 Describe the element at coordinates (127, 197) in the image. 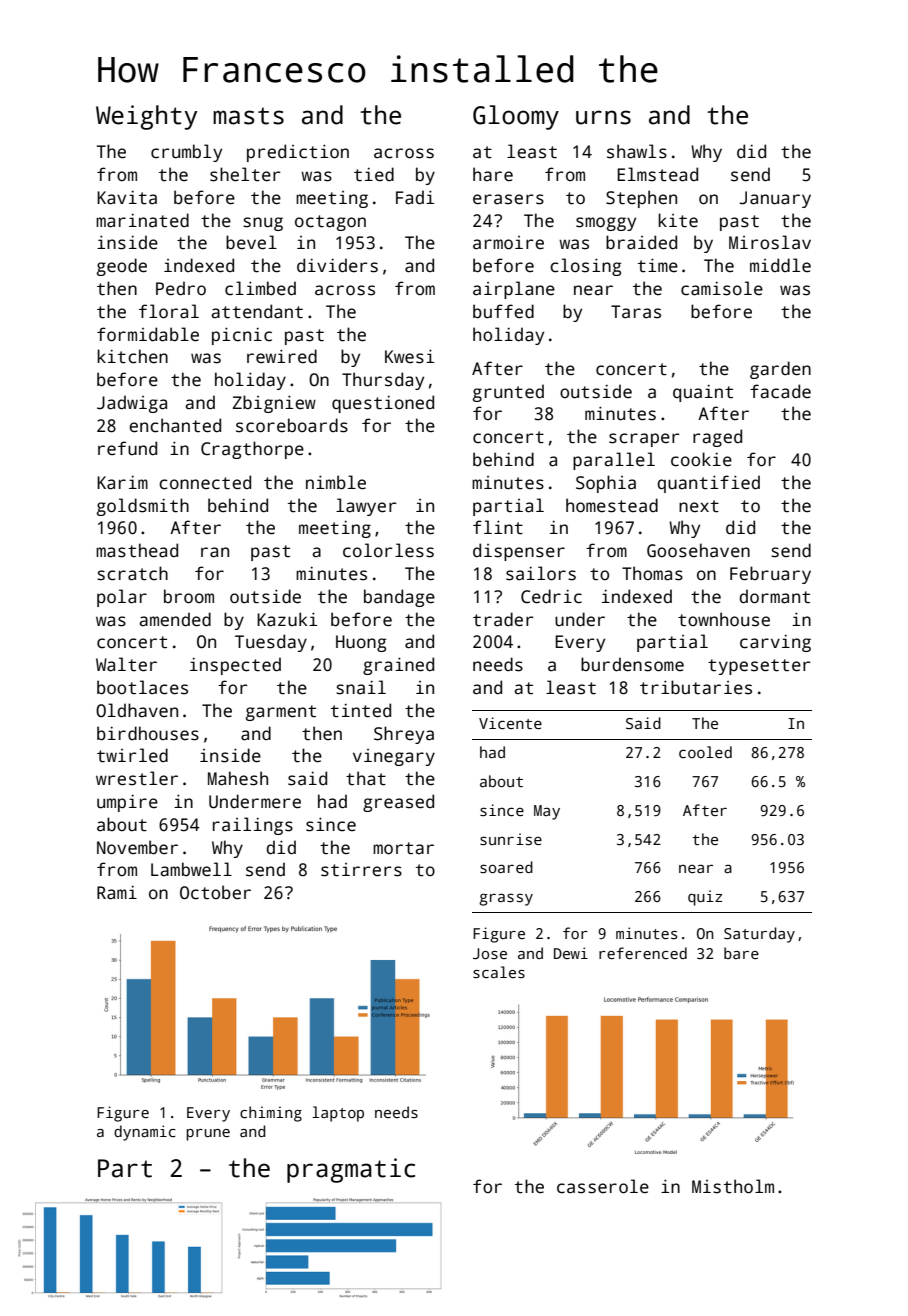

I see `Kavita` at that location.
